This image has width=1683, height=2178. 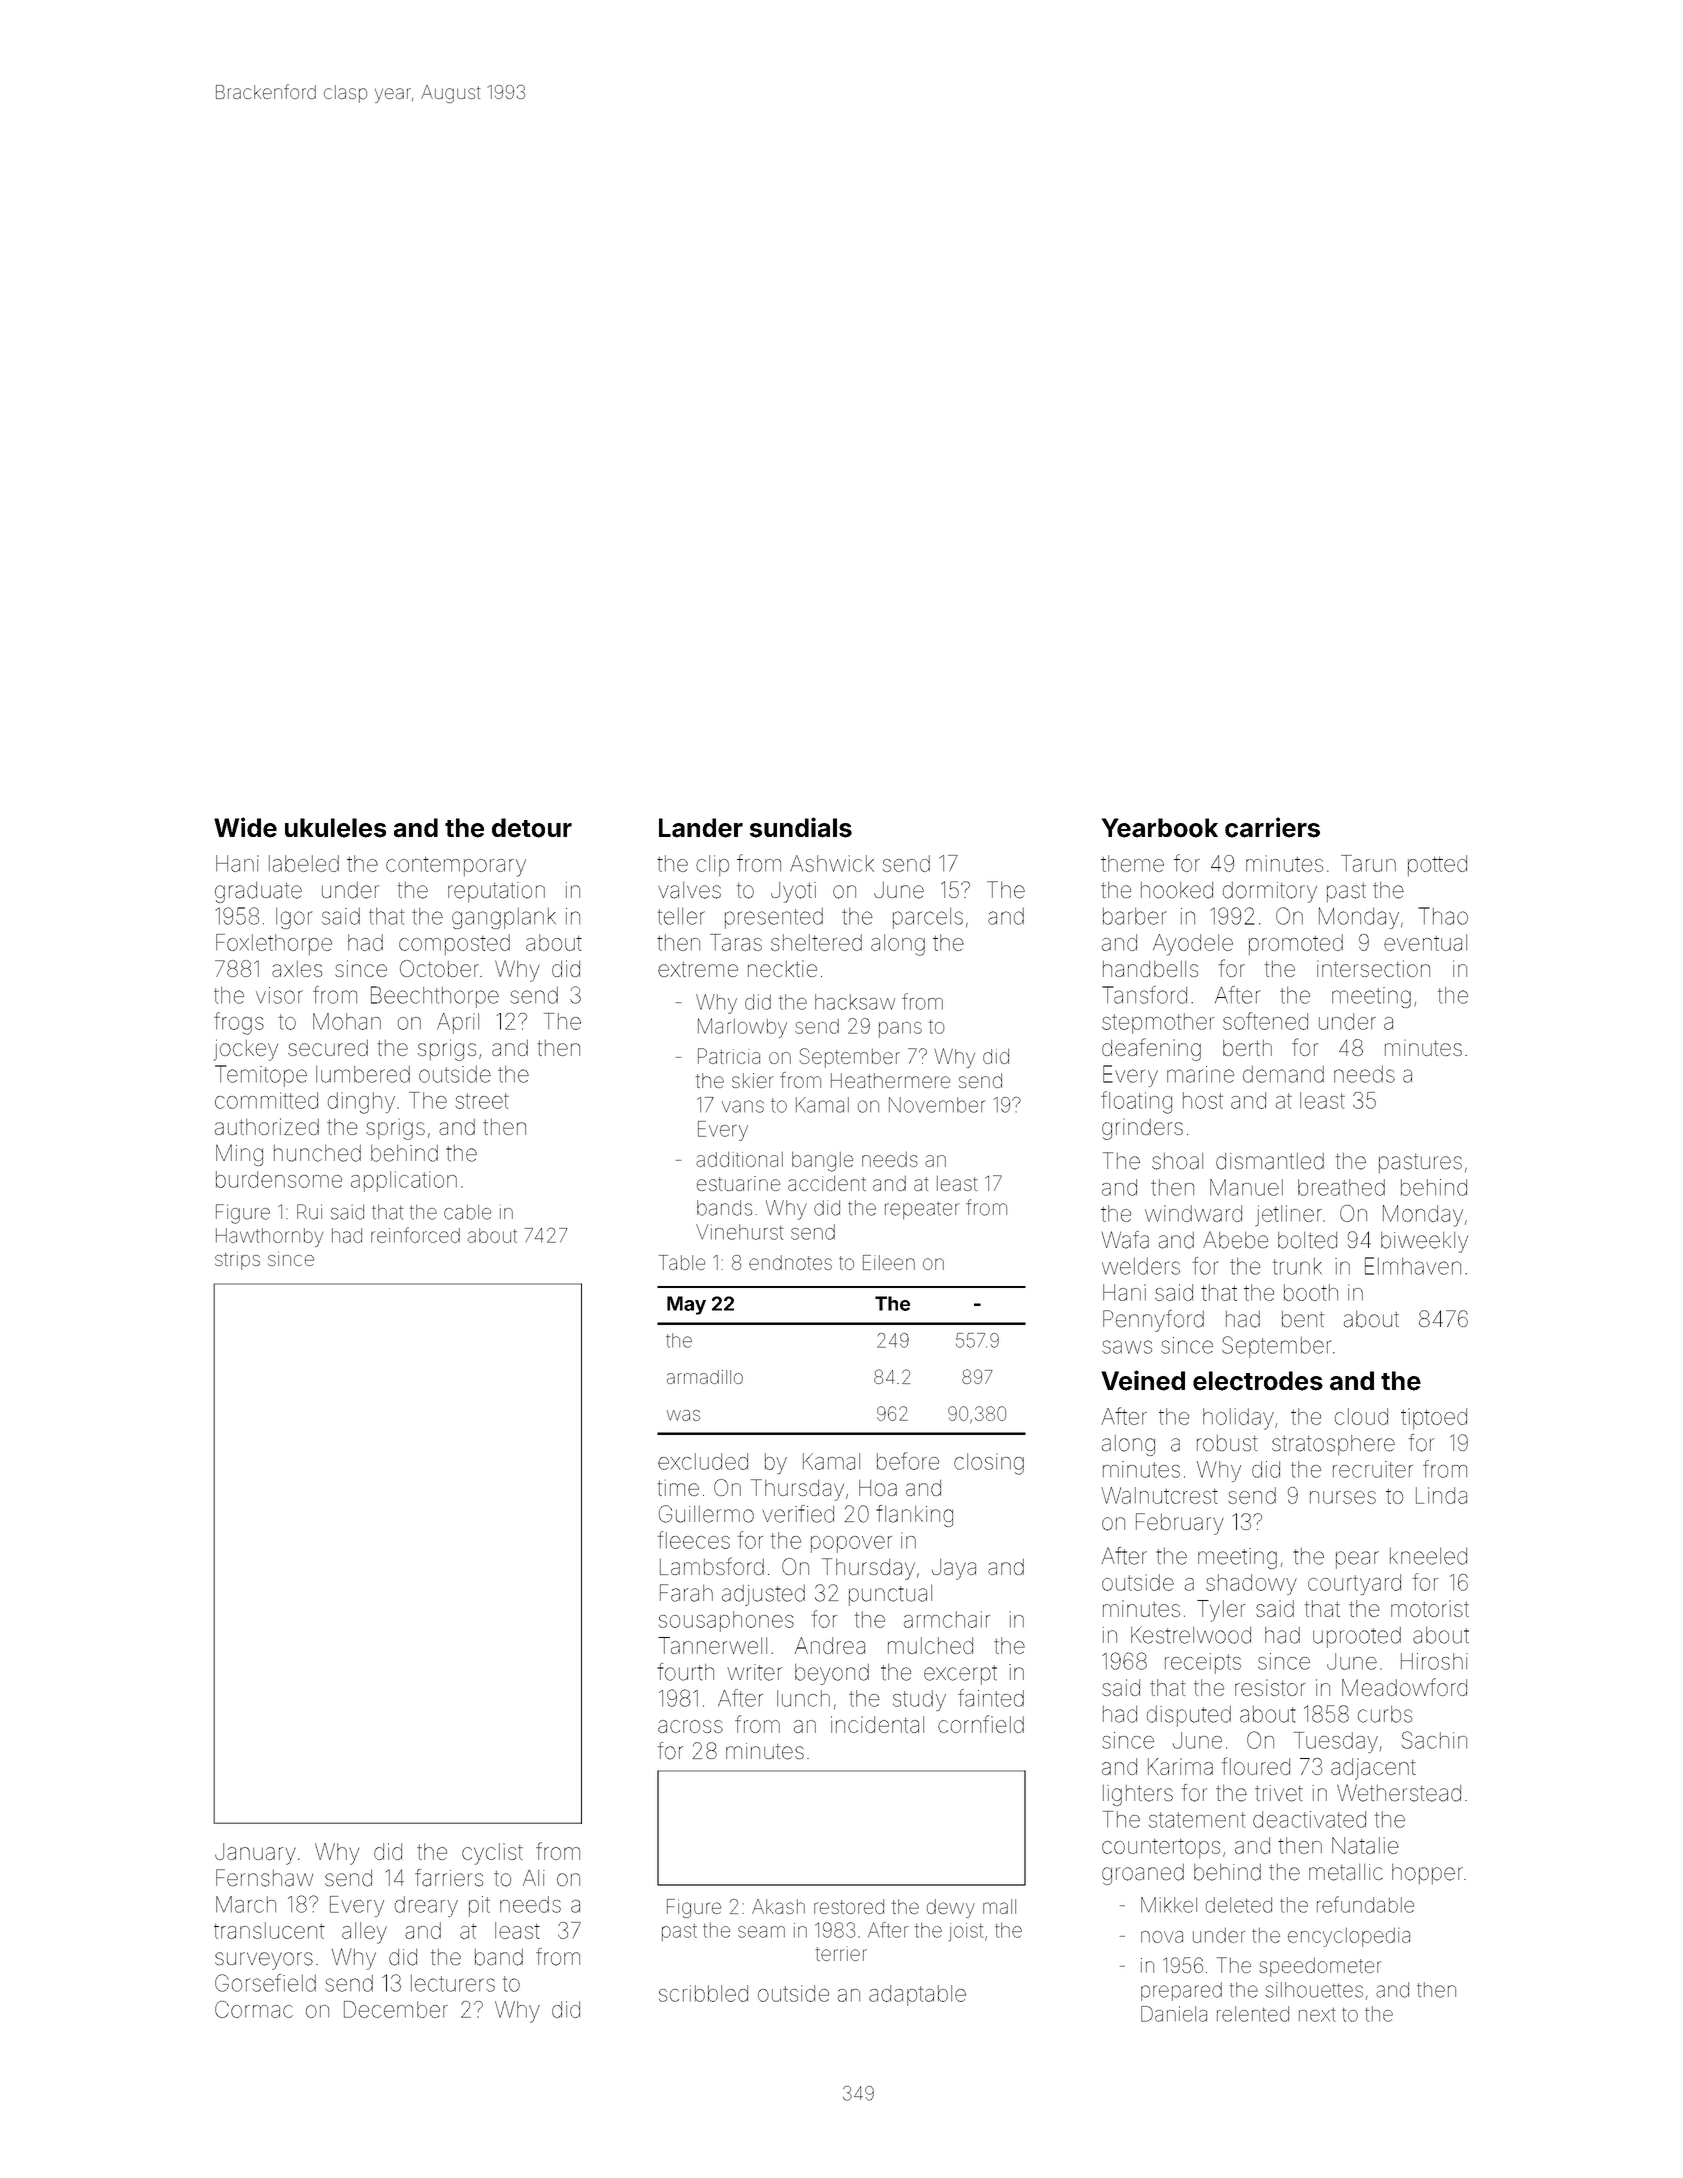 I want to click on incidental, so click(x=877, y=1724).
